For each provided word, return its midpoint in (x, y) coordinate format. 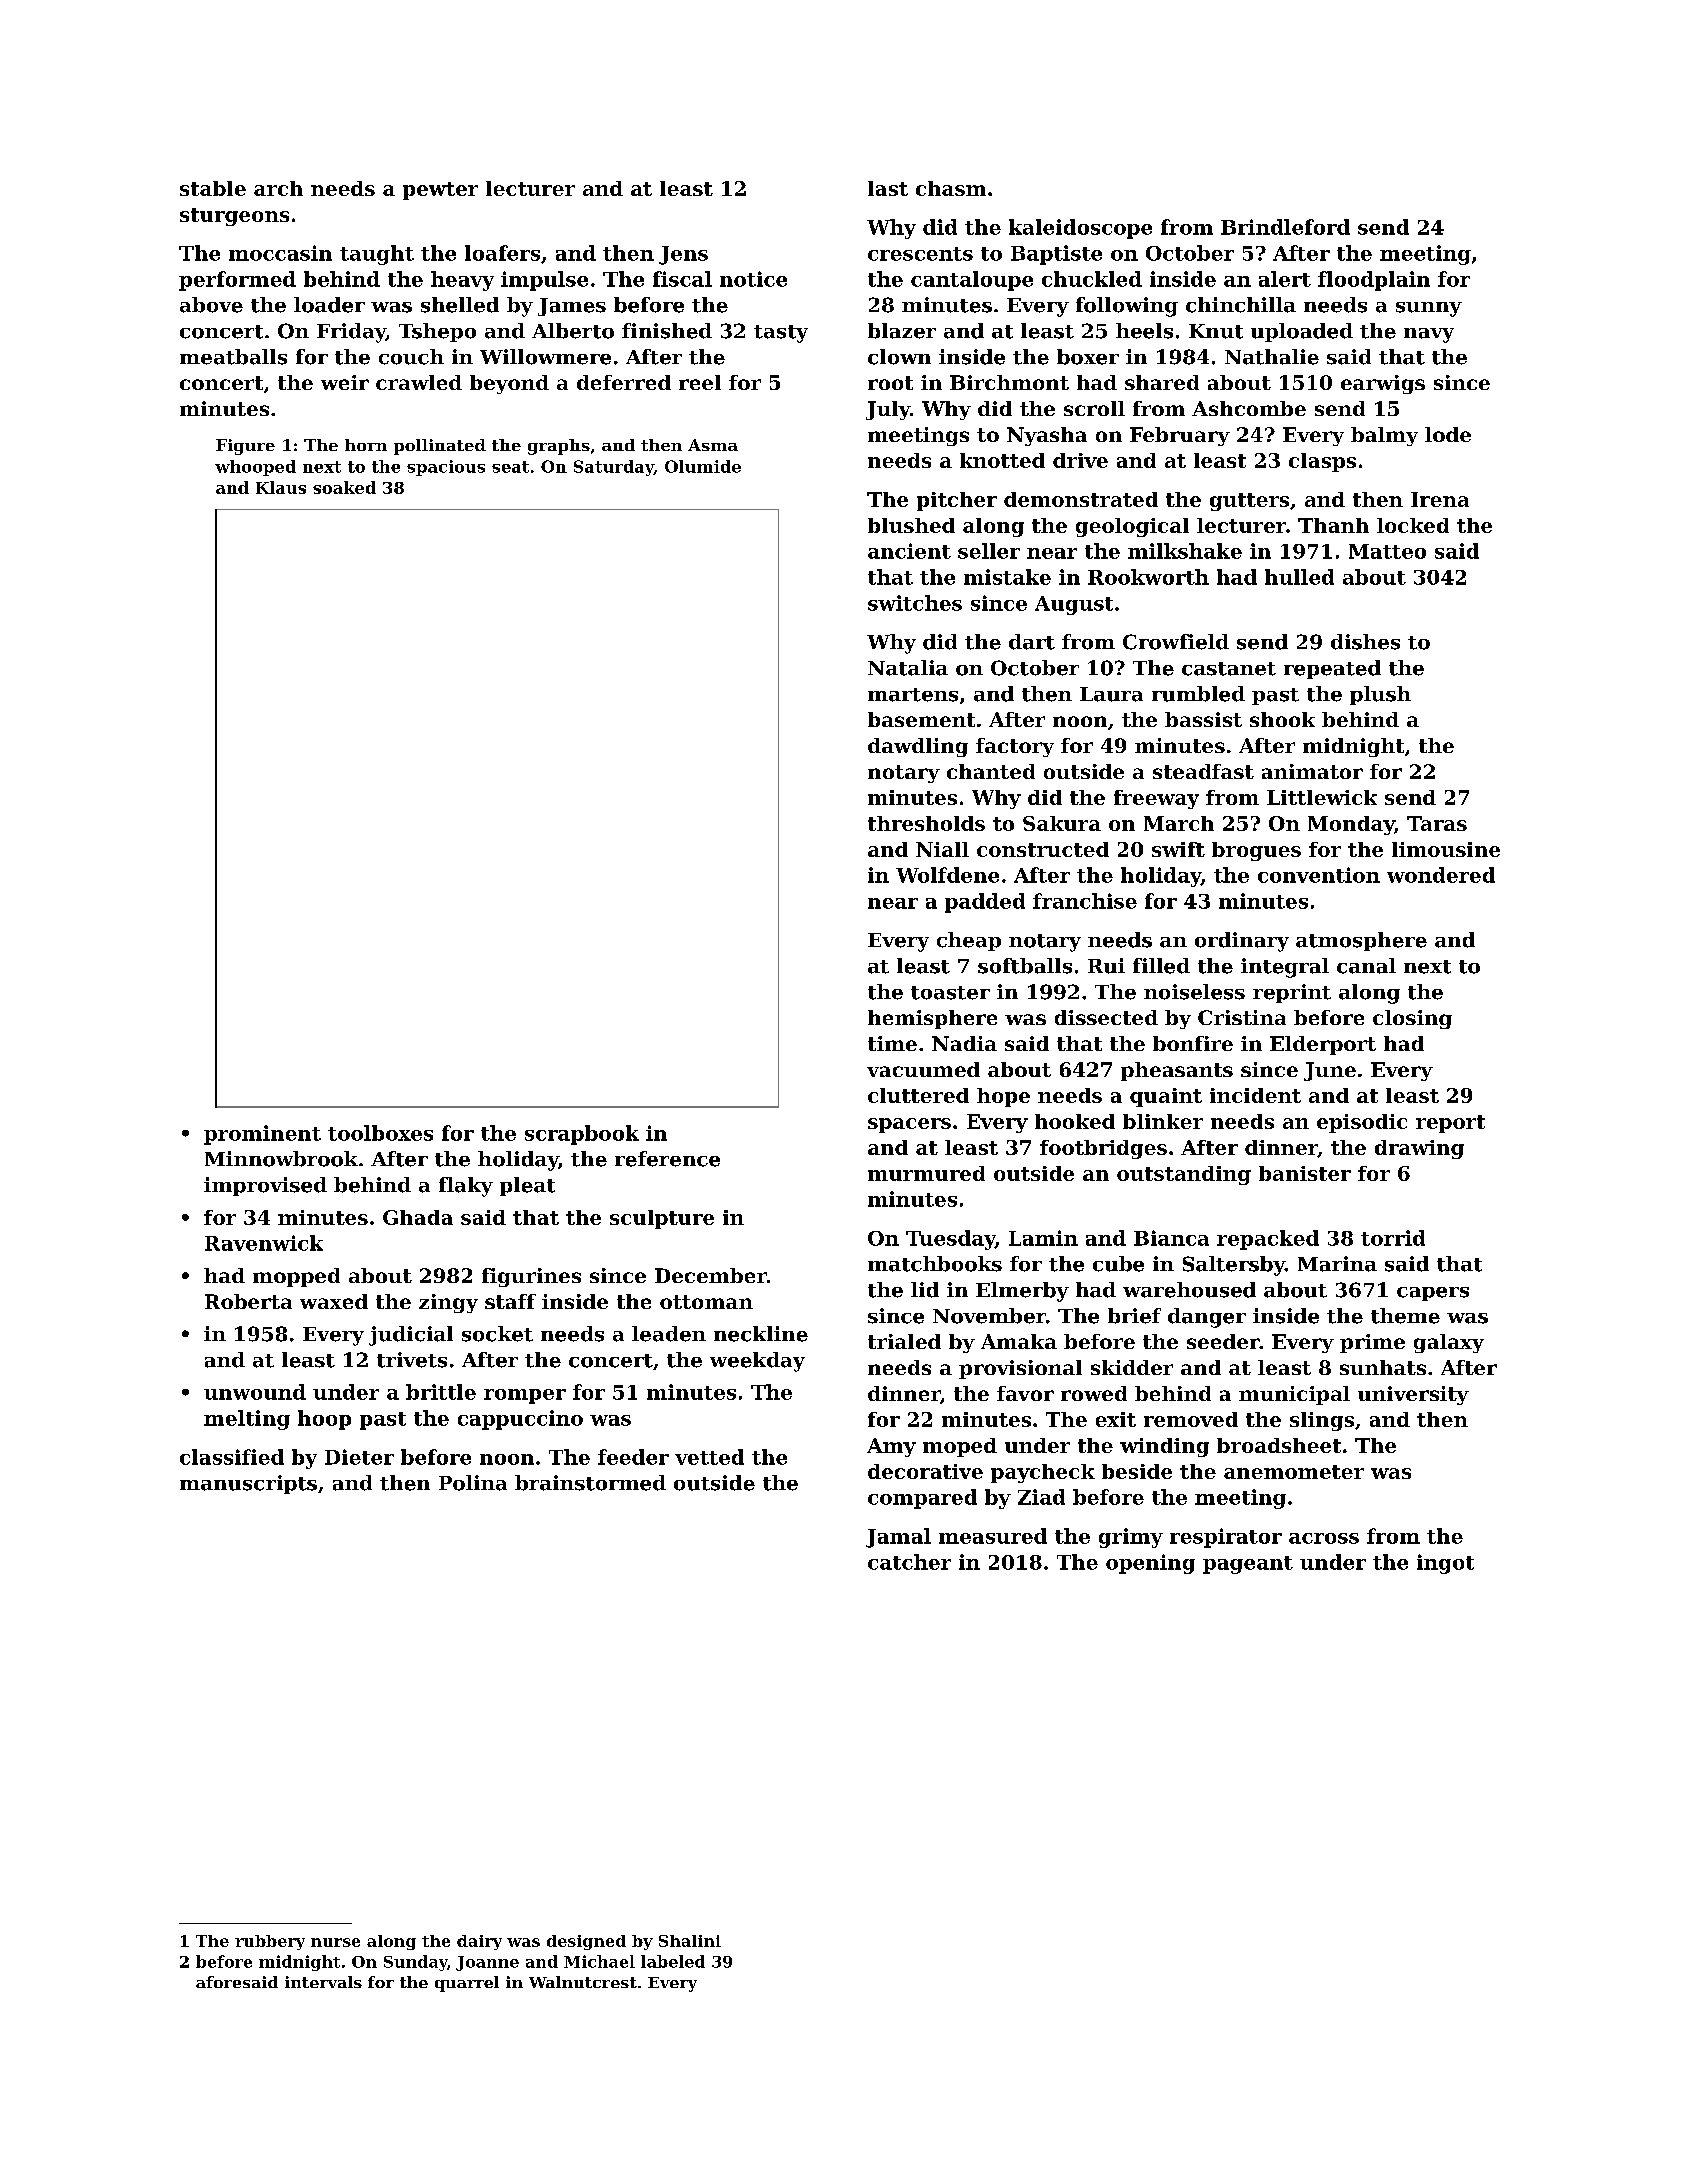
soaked (344, 487)
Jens (683, 255)
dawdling (918, 747)
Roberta (248, 1301)
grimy (1131, 1538)
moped (960, 1447)
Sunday (416, 1963)
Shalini (690, 1941)
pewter (440, 191)
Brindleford (1285, 227)
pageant (1248, 1565)
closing (1412, 1019)
